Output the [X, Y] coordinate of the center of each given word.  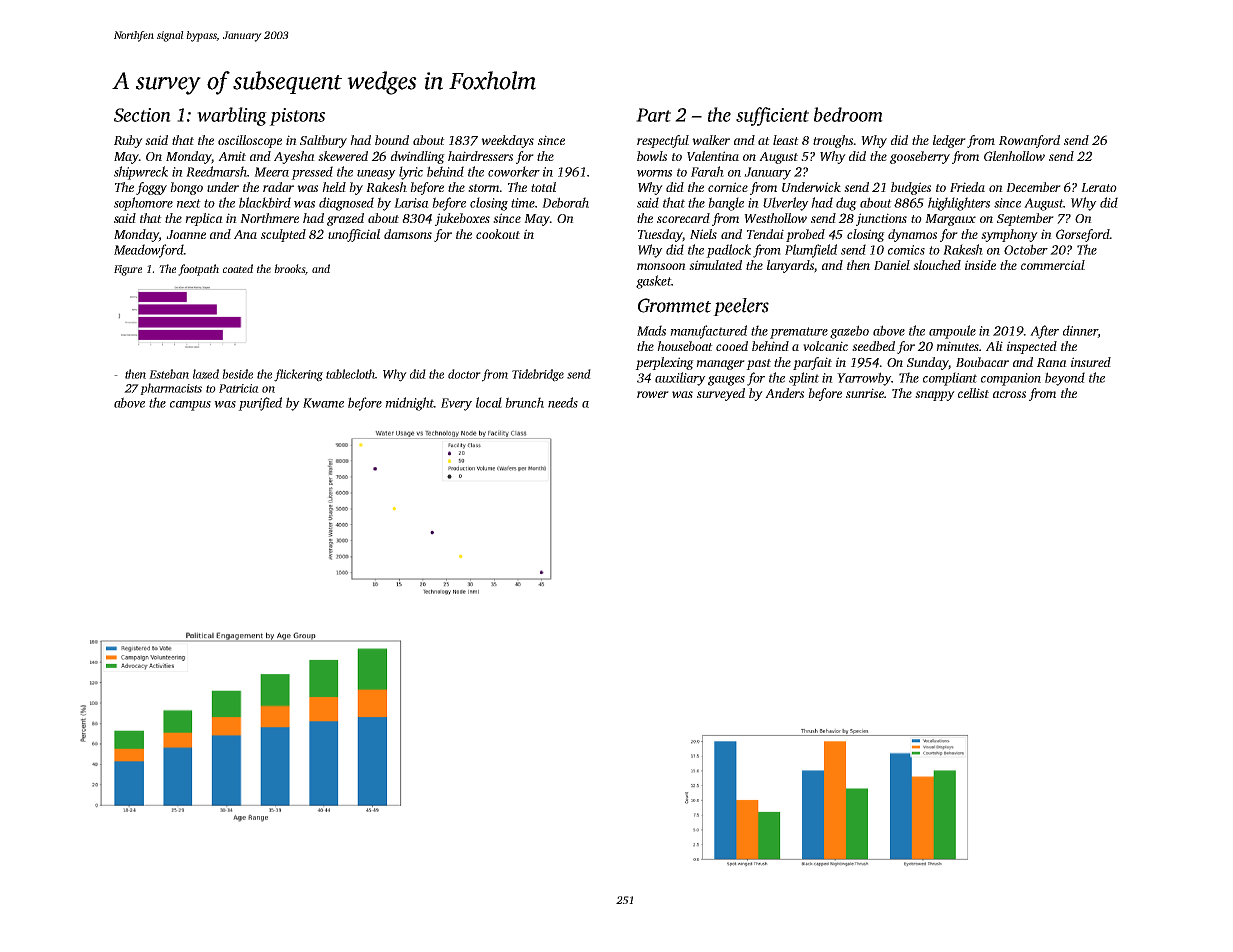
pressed [312, 173]
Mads [651, 330]
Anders [784, 393]
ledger [949, 141]
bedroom [848, 114]
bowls [652, 156]
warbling [232, 116]
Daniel [892, 265]
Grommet [674, 305]
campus [190, 406]
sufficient [772, 116]
